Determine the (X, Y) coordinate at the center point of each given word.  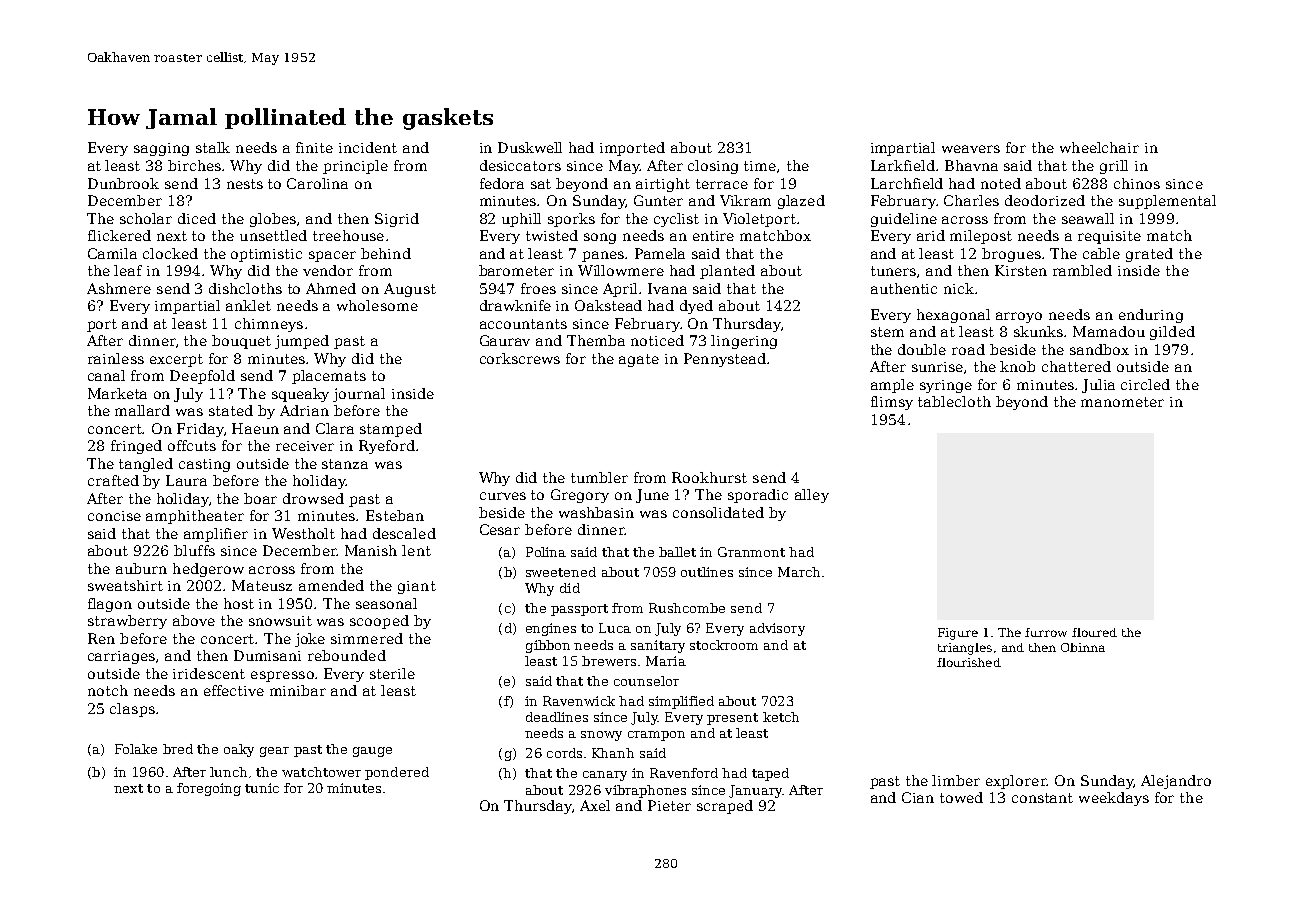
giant (417, 587)
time (760, 166)
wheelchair (1099, 147)
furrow (1046, 632)
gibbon (548, 646)
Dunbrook (123, 183)
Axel (595, 805)
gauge (372, 752)
